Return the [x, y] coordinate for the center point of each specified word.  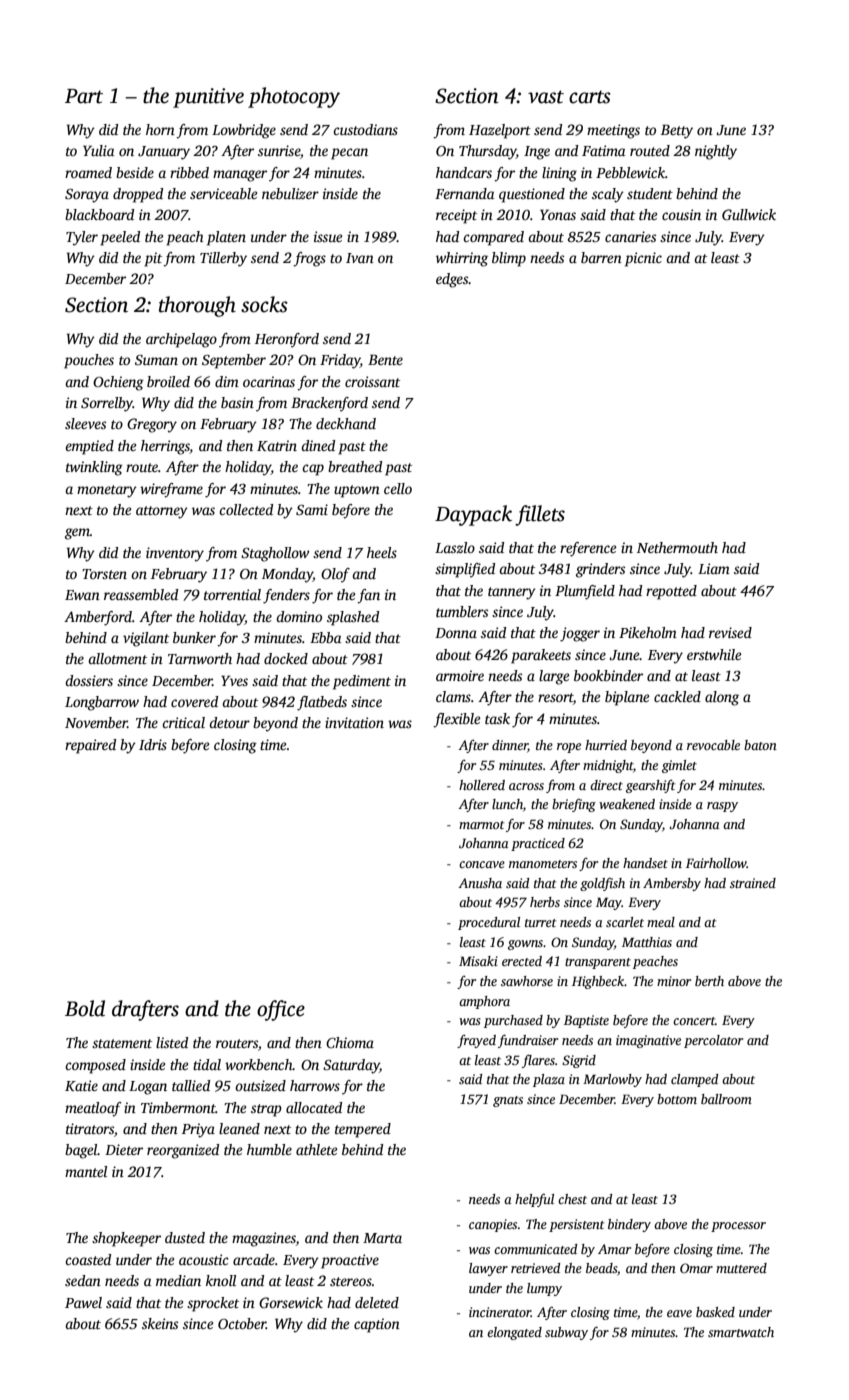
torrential [232, 594]
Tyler [82, 238]
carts [590, 97]
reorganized [183, 1151]
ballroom [726, 1099]
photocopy [294, 97]
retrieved [535, 1268]
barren [601, 257]
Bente [385, 359]
